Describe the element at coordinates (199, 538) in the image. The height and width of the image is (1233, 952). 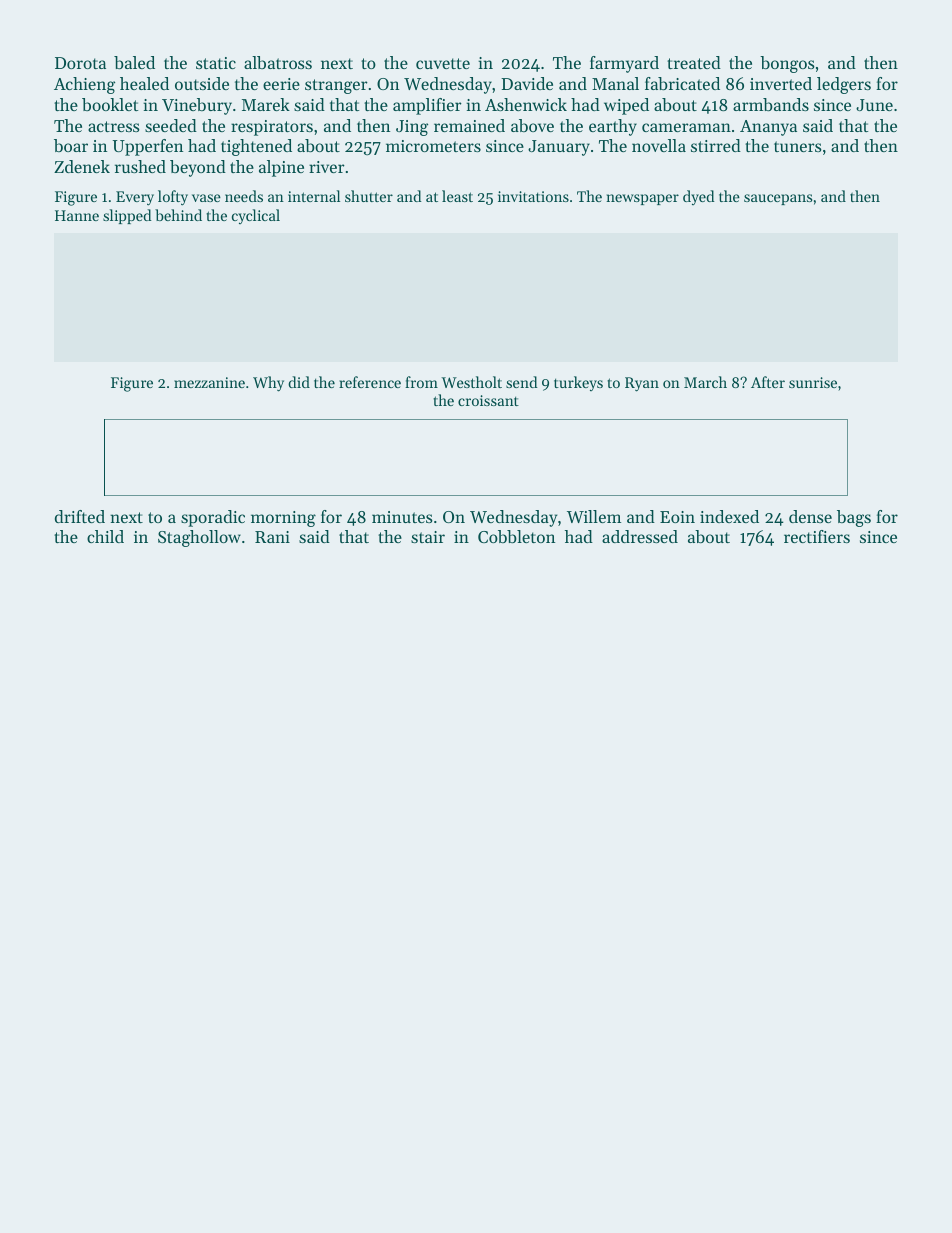
I see `Staghollow` at that location.
